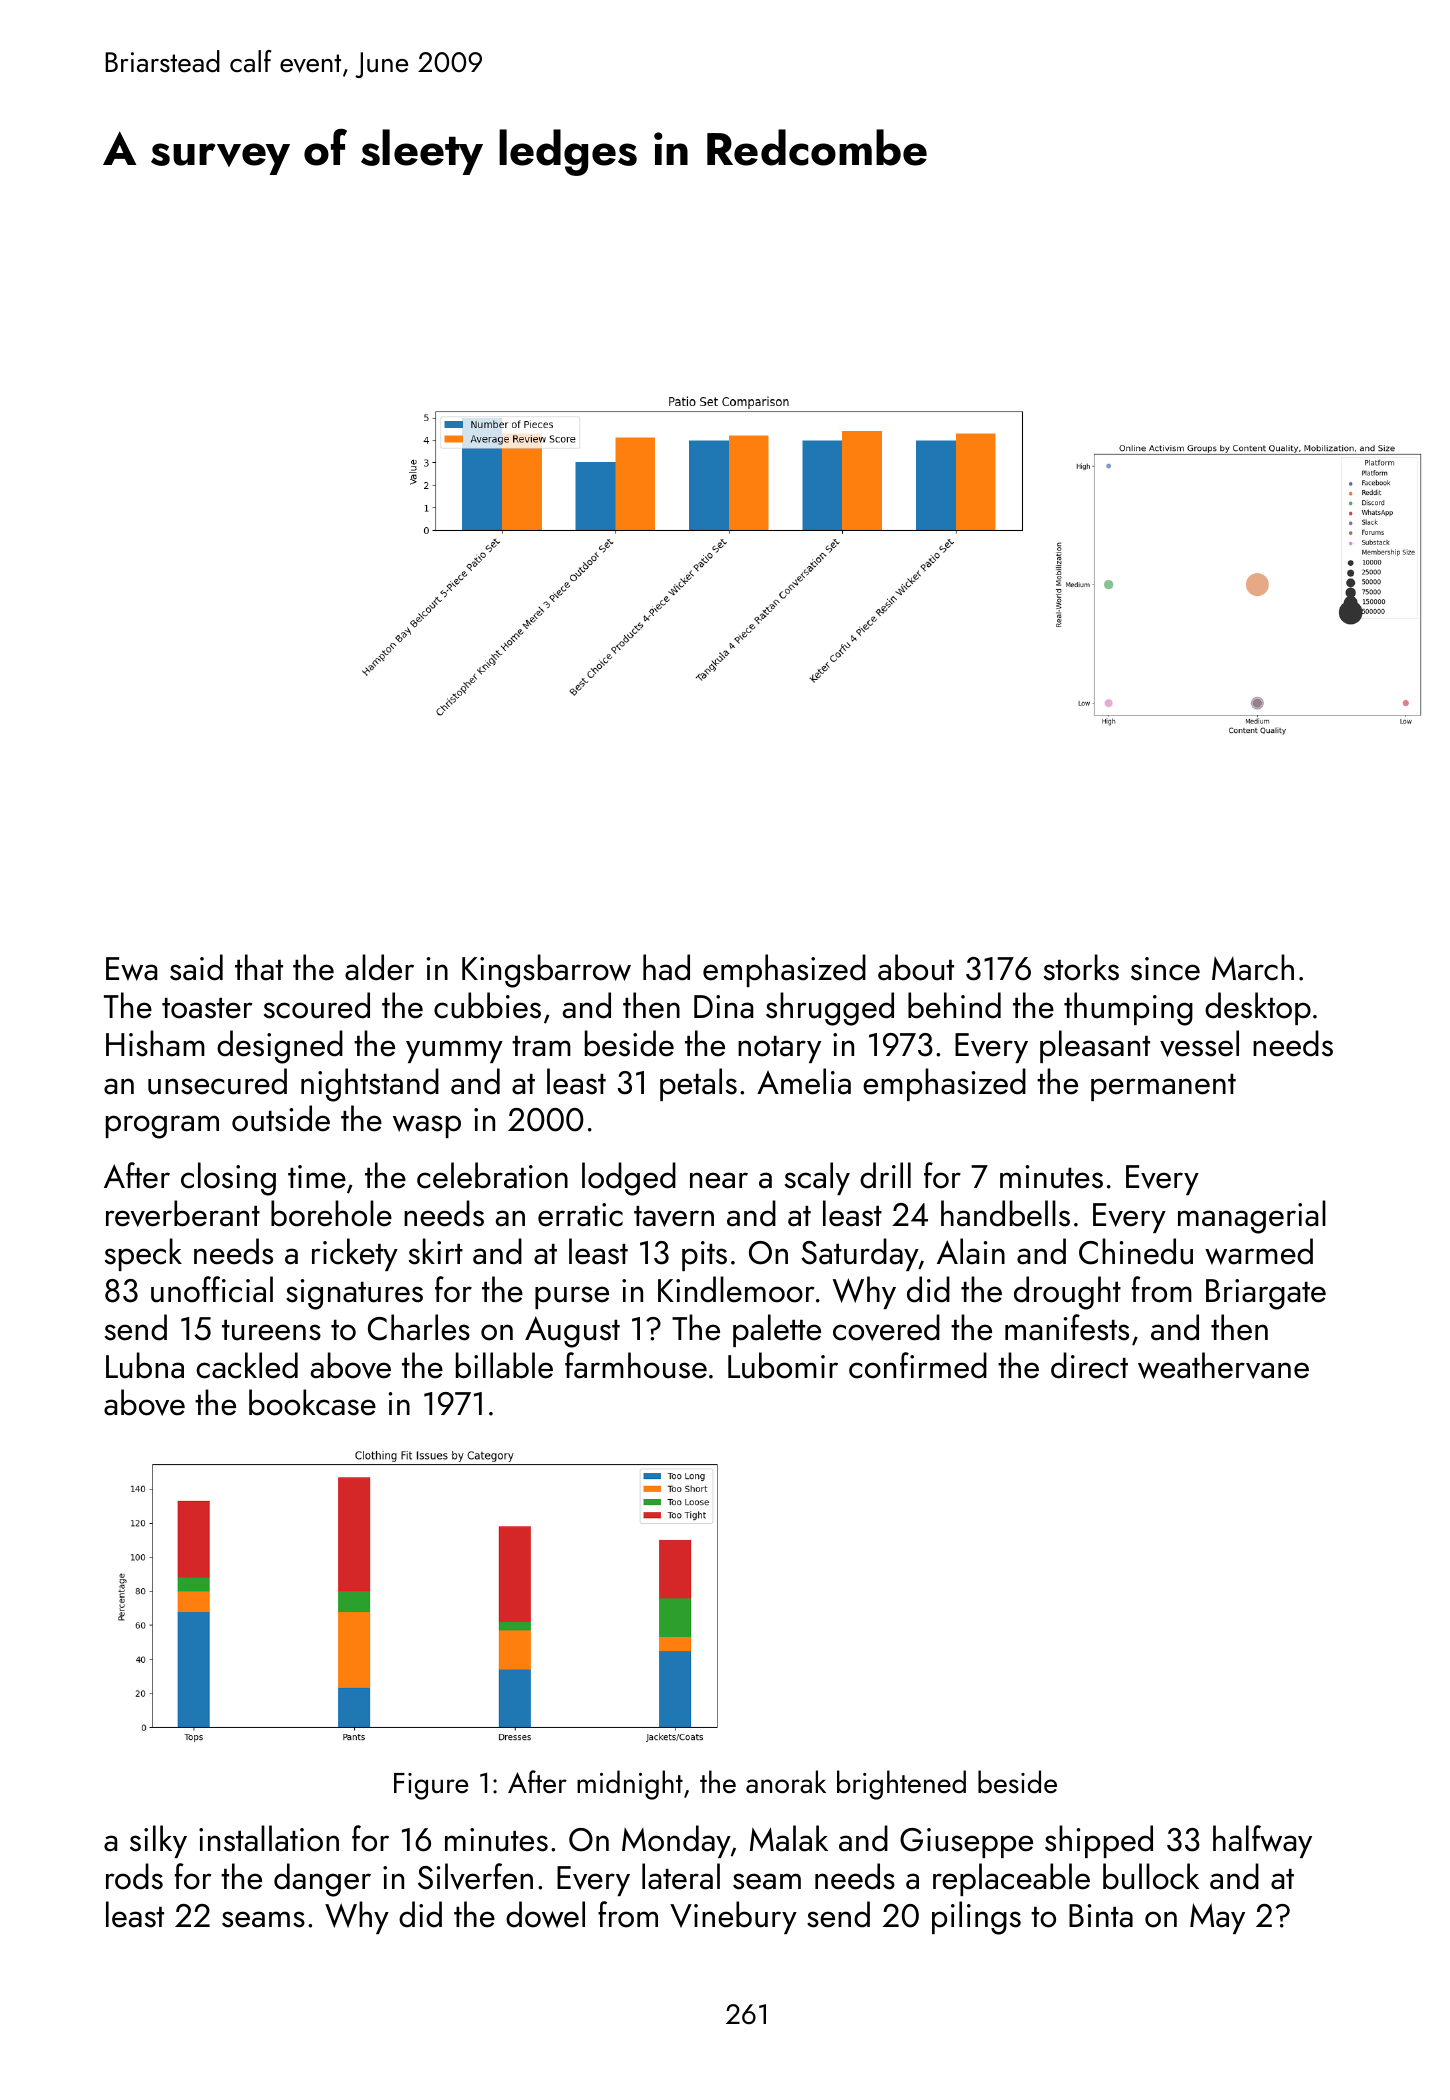 This document has height=2100, width=1450. I want to click on Lubna, so click(145, 1365).
